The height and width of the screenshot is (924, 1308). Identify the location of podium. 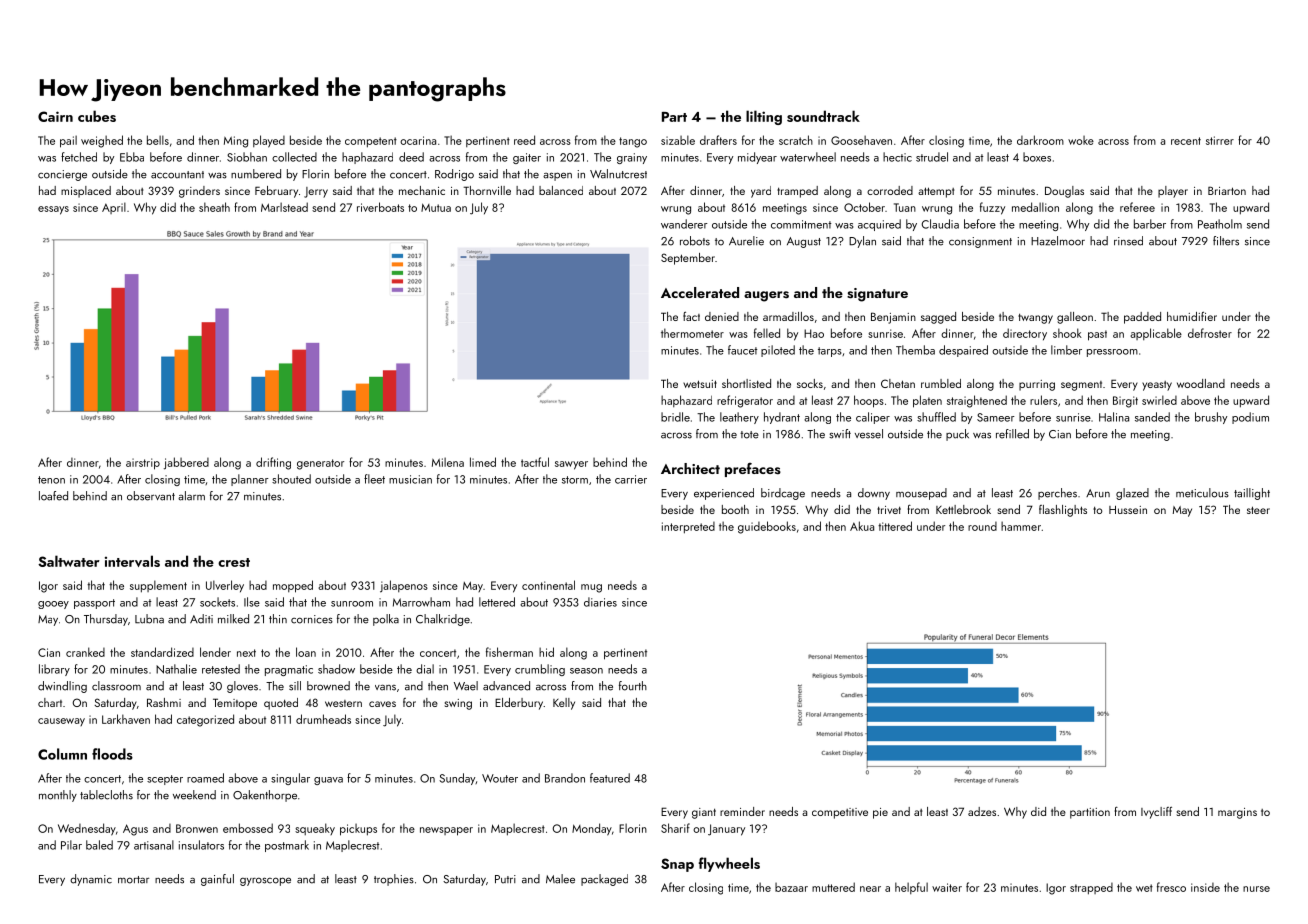
(1250, 418).
